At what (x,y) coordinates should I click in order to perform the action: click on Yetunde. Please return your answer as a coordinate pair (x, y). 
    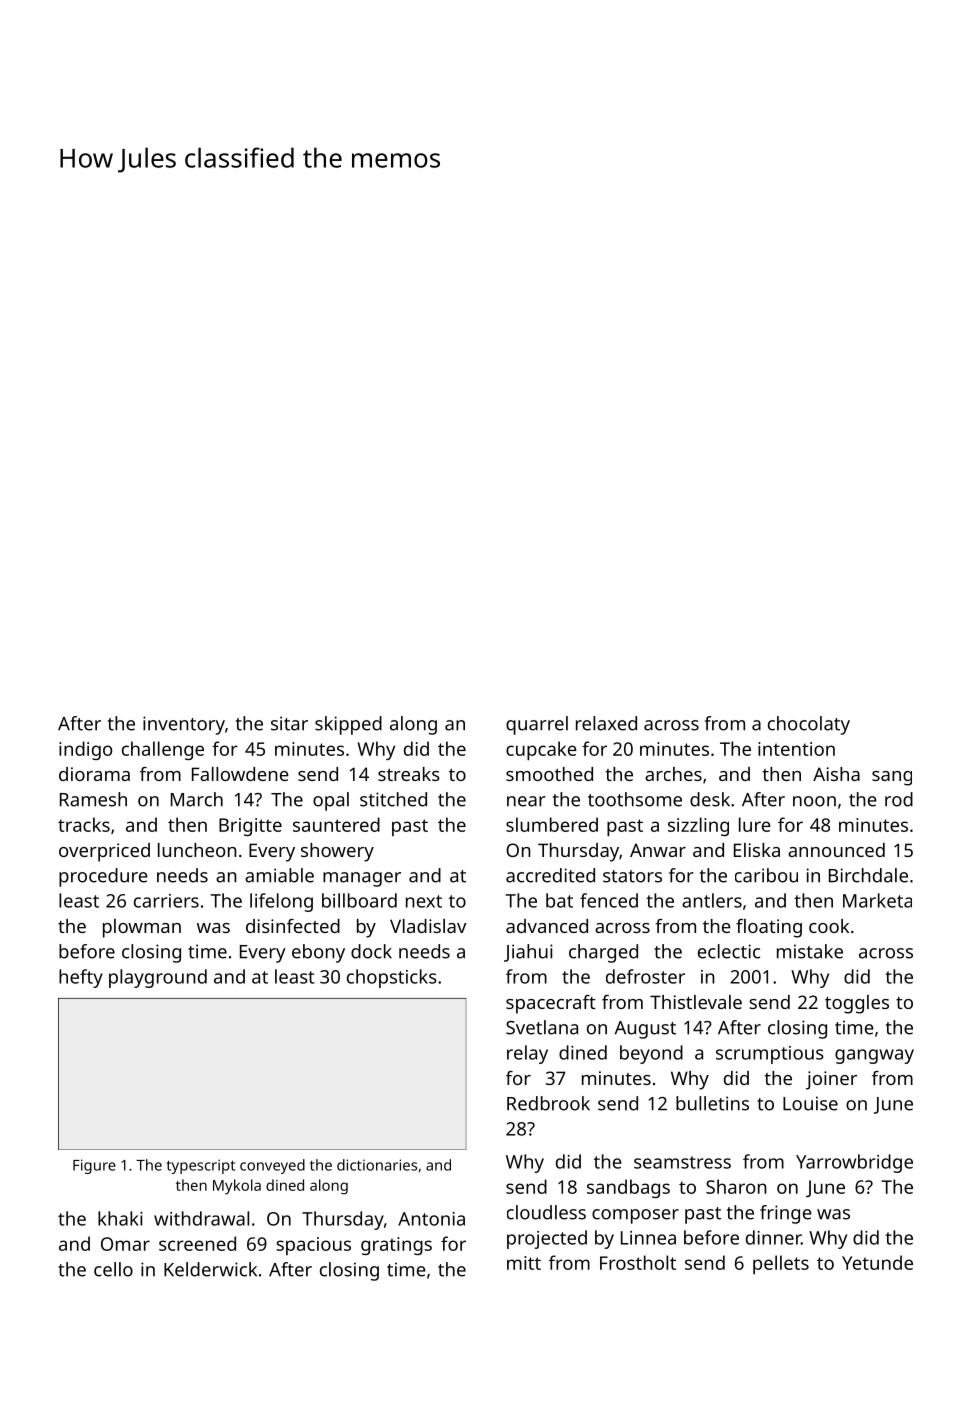
    Looking at the image, I should click on (877, 1262).
